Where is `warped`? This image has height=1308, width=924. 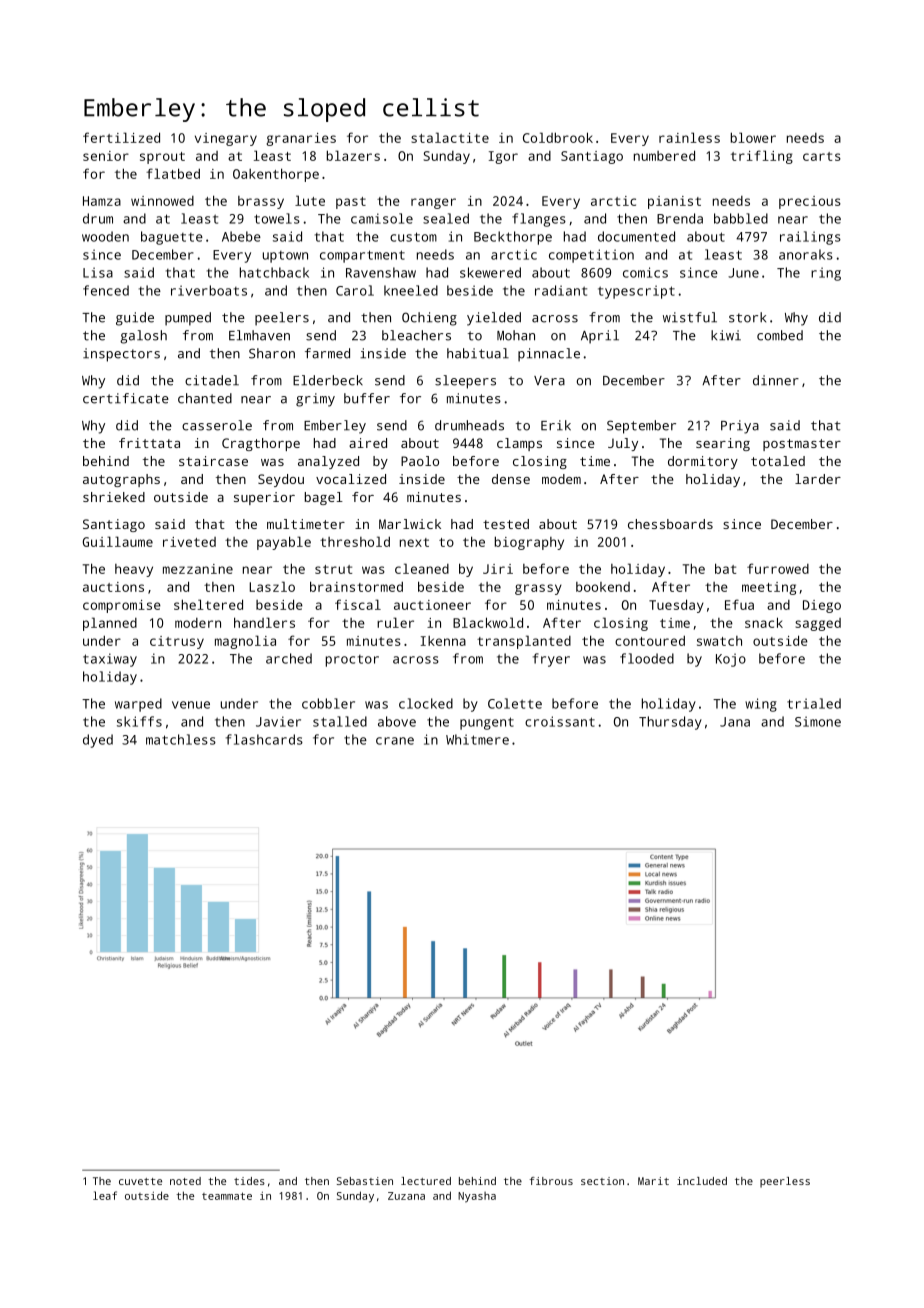 warped is located at coordinates (138, 705).
